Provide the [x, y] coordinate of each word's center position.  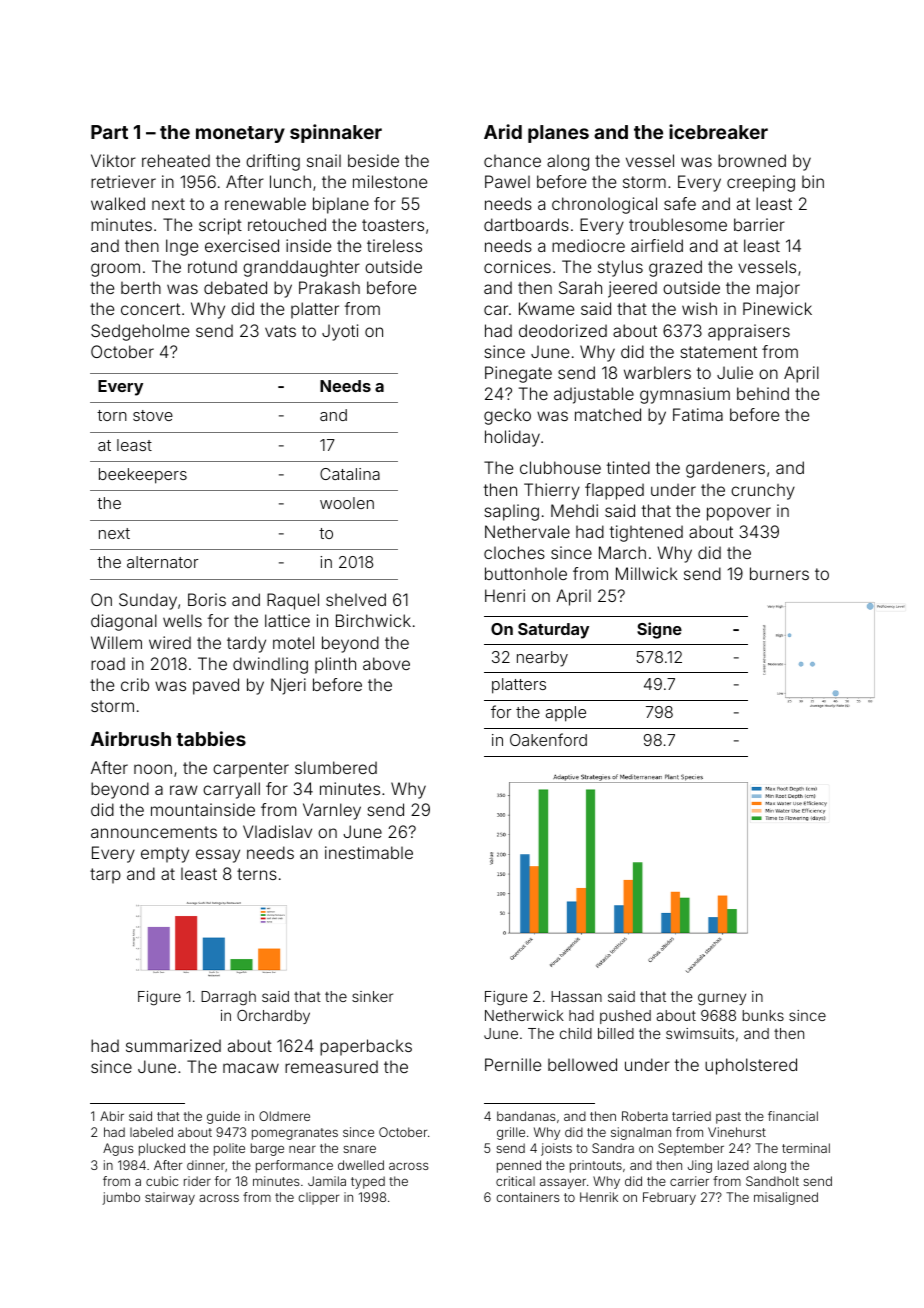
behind [763, 393]
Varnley [332, 811]
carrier [689, 1181]
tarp [105, 876]
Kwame [546, 308]
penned [519, 1166]
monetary [240, 134]
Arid [503, 131]
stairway [170, 1198]
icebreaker [718, 131]
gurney [722, 999]
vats [280, 331]
